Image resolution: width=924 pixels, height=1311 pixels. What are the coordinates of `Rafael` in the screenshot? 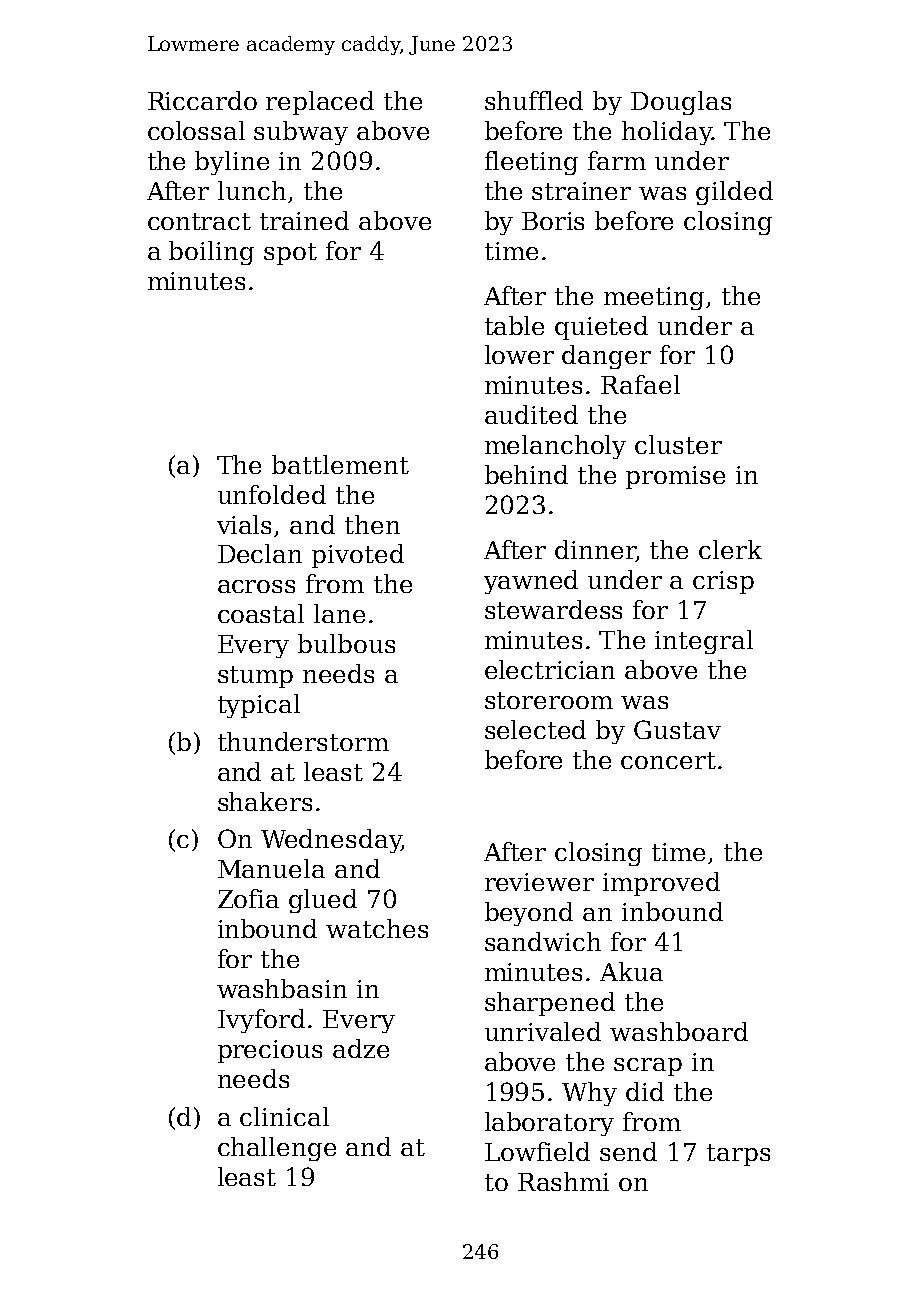 It's located at (640, 384).
